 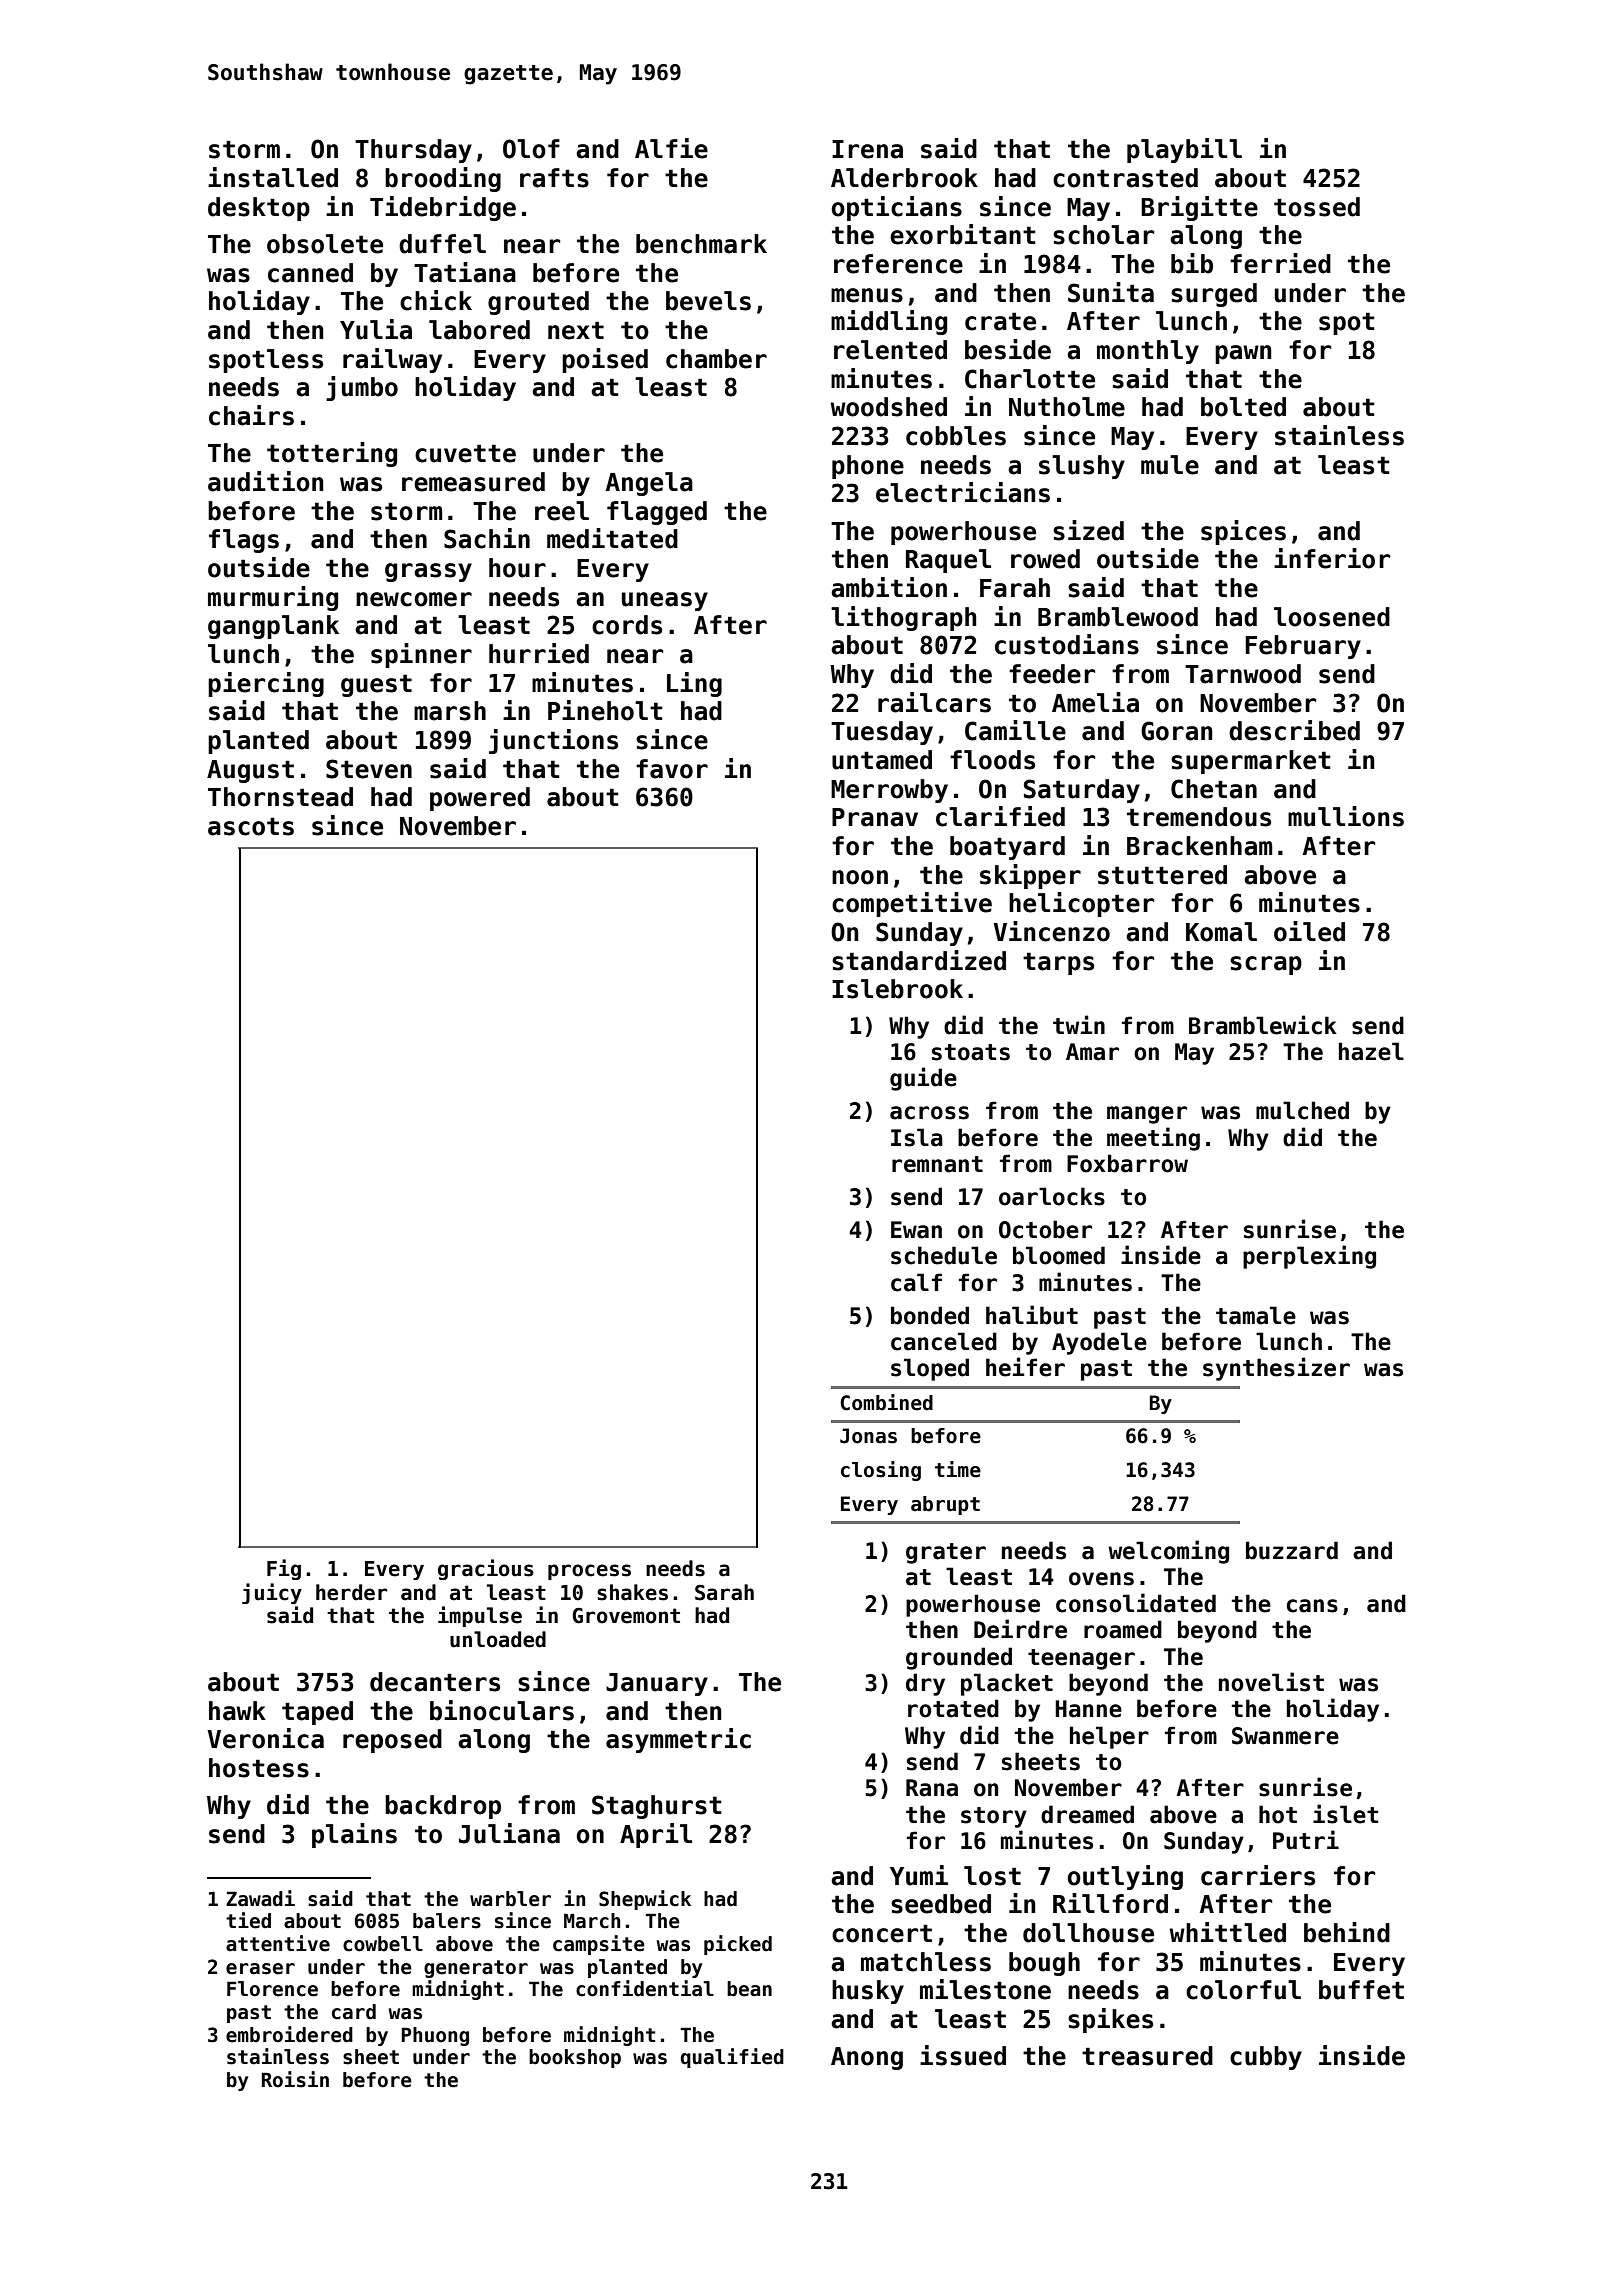 I want to click on picked, so click(x=738, y=1945).
